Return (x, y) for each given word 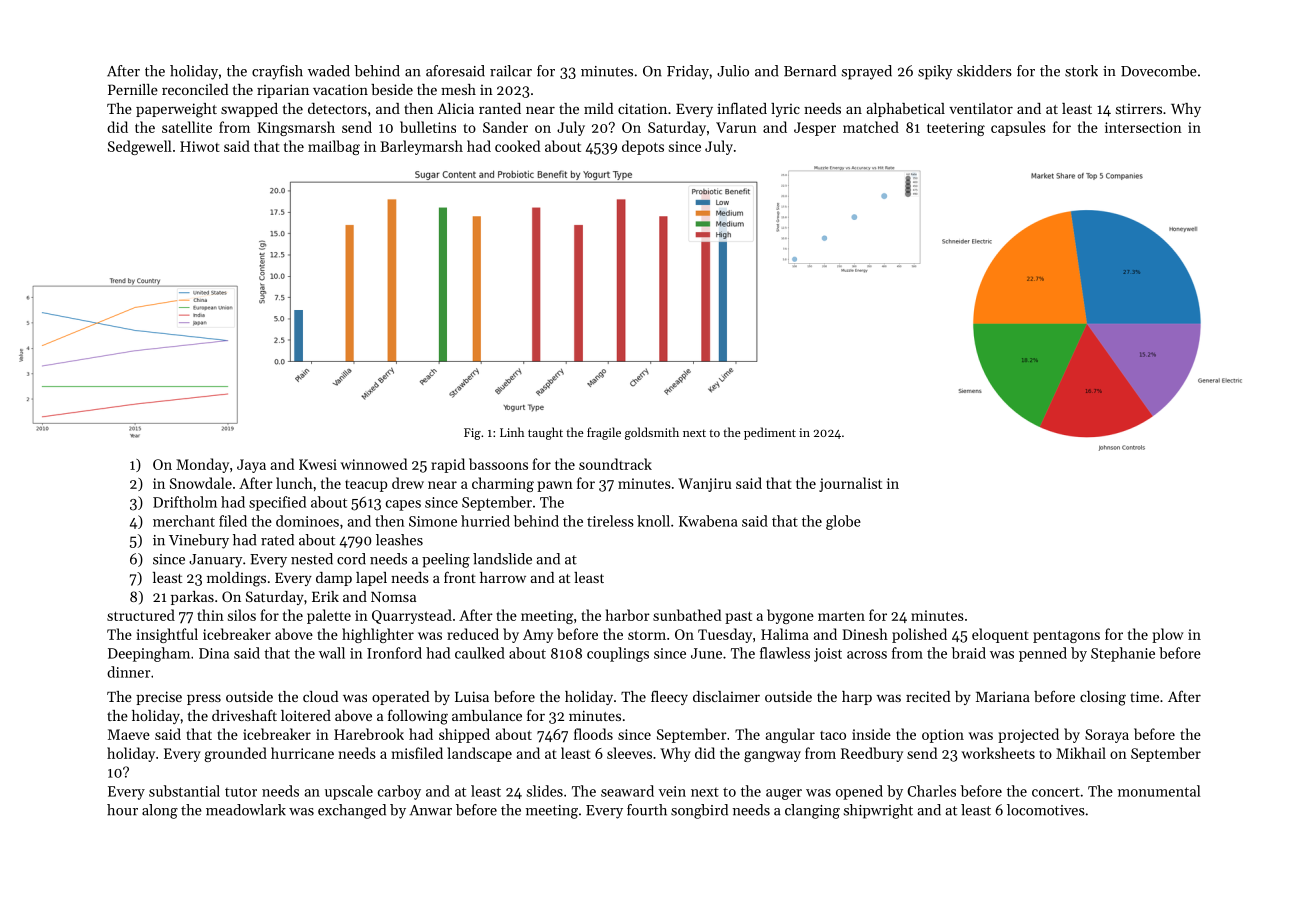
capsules (1018, 128)
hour (122, 810)
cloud (320, 696)
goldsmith (652, 433)
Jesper (815, 129)
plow (1167, 635)
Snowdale (201, 483)
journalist (850, 484)
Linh (512, 432)
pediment (770, 433)
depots (643, 147)
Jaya (251, 466)
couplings (618, 654)
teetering (956, 129)
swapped (249, 110)
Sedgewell (140, 147)
